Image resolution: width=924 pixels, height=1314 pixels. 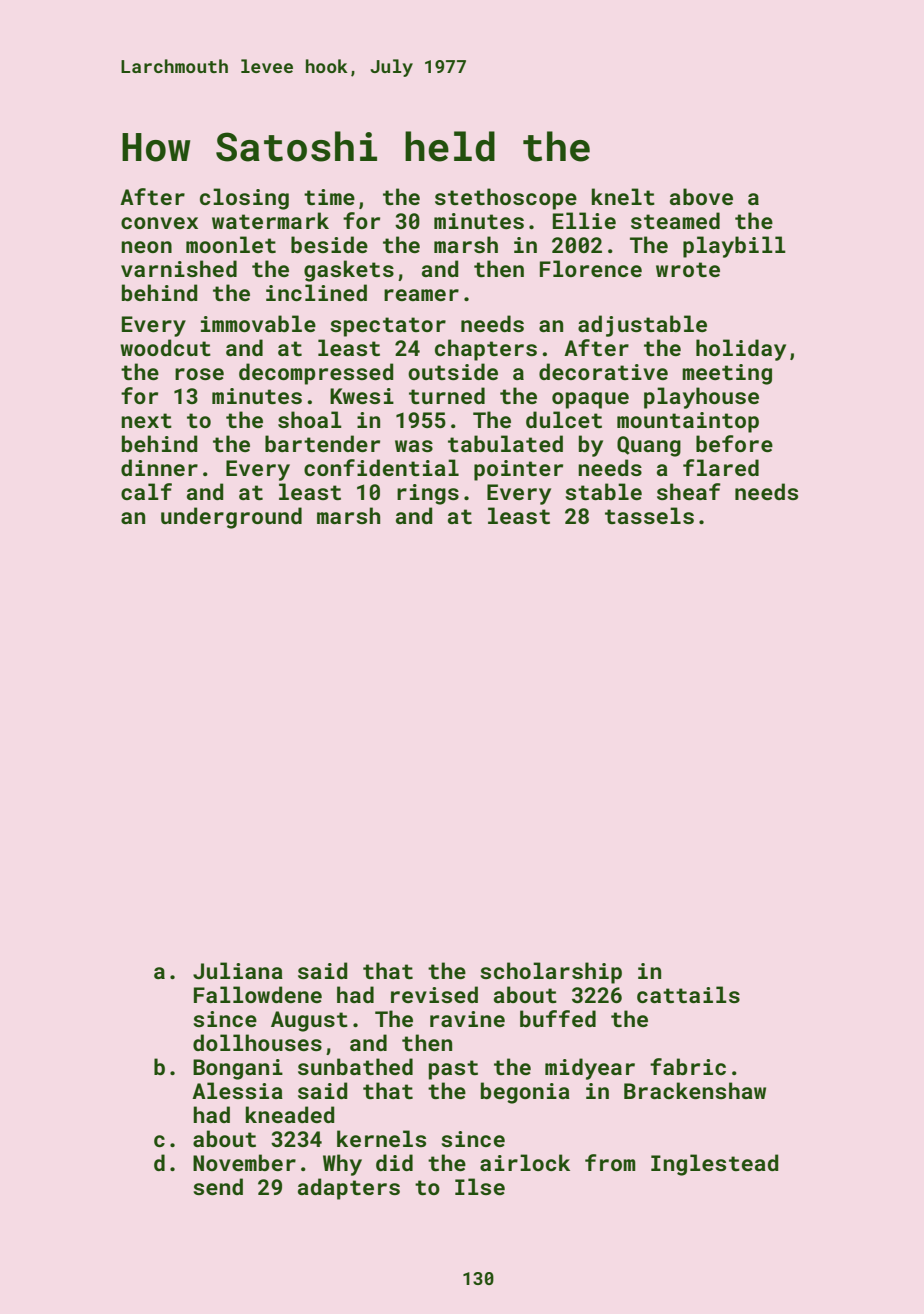 What do you see at coordinates (362, 396) in the image?
I see `Kwesi` at bounding box center [362, 396].
